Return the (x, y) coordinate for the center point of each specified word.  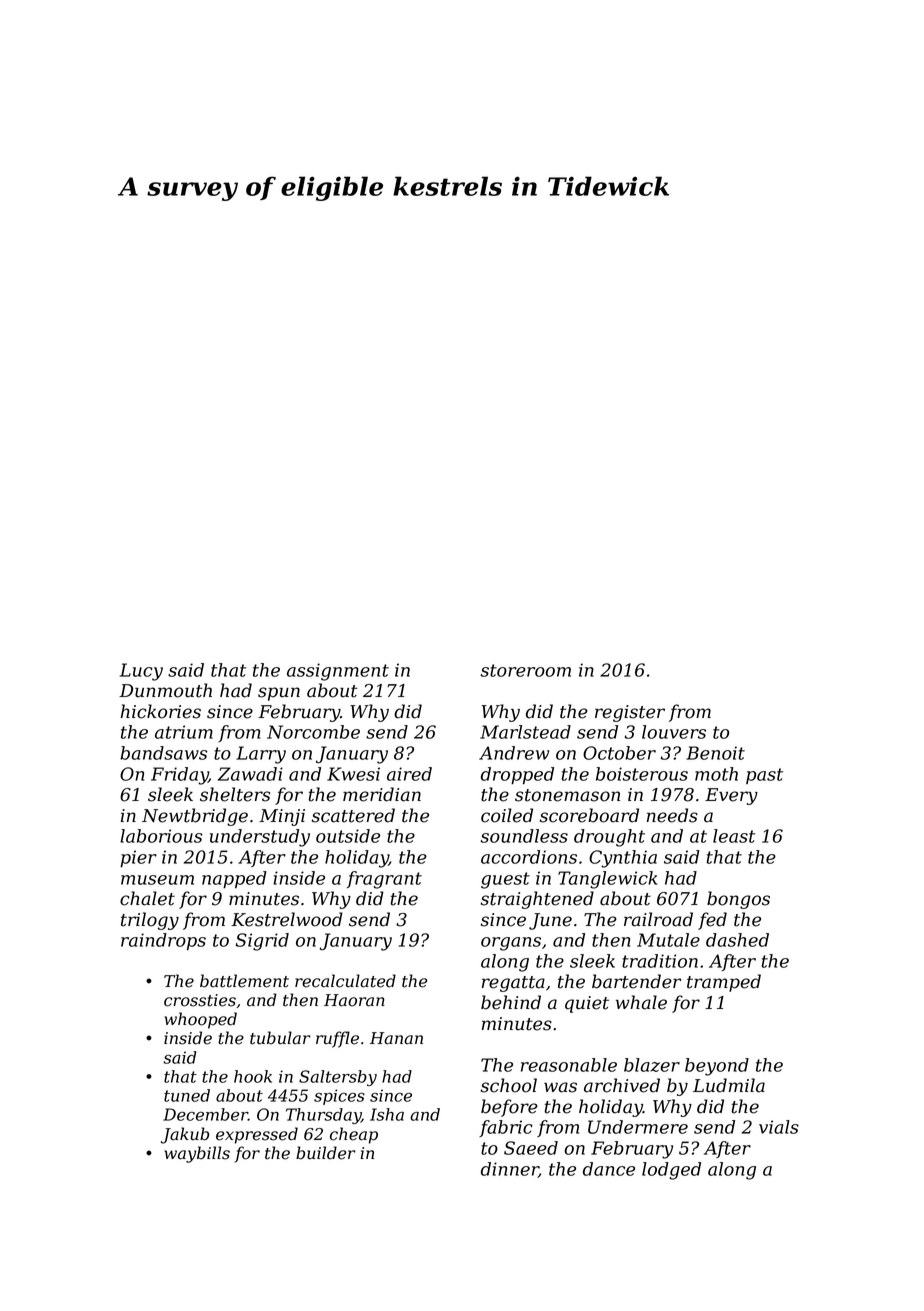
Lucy (141, 672)
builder (326, 1153)
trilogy (150, 921)
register (630, 713)
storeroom (526, 670)
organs (511, 944)
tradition (660, 961)
